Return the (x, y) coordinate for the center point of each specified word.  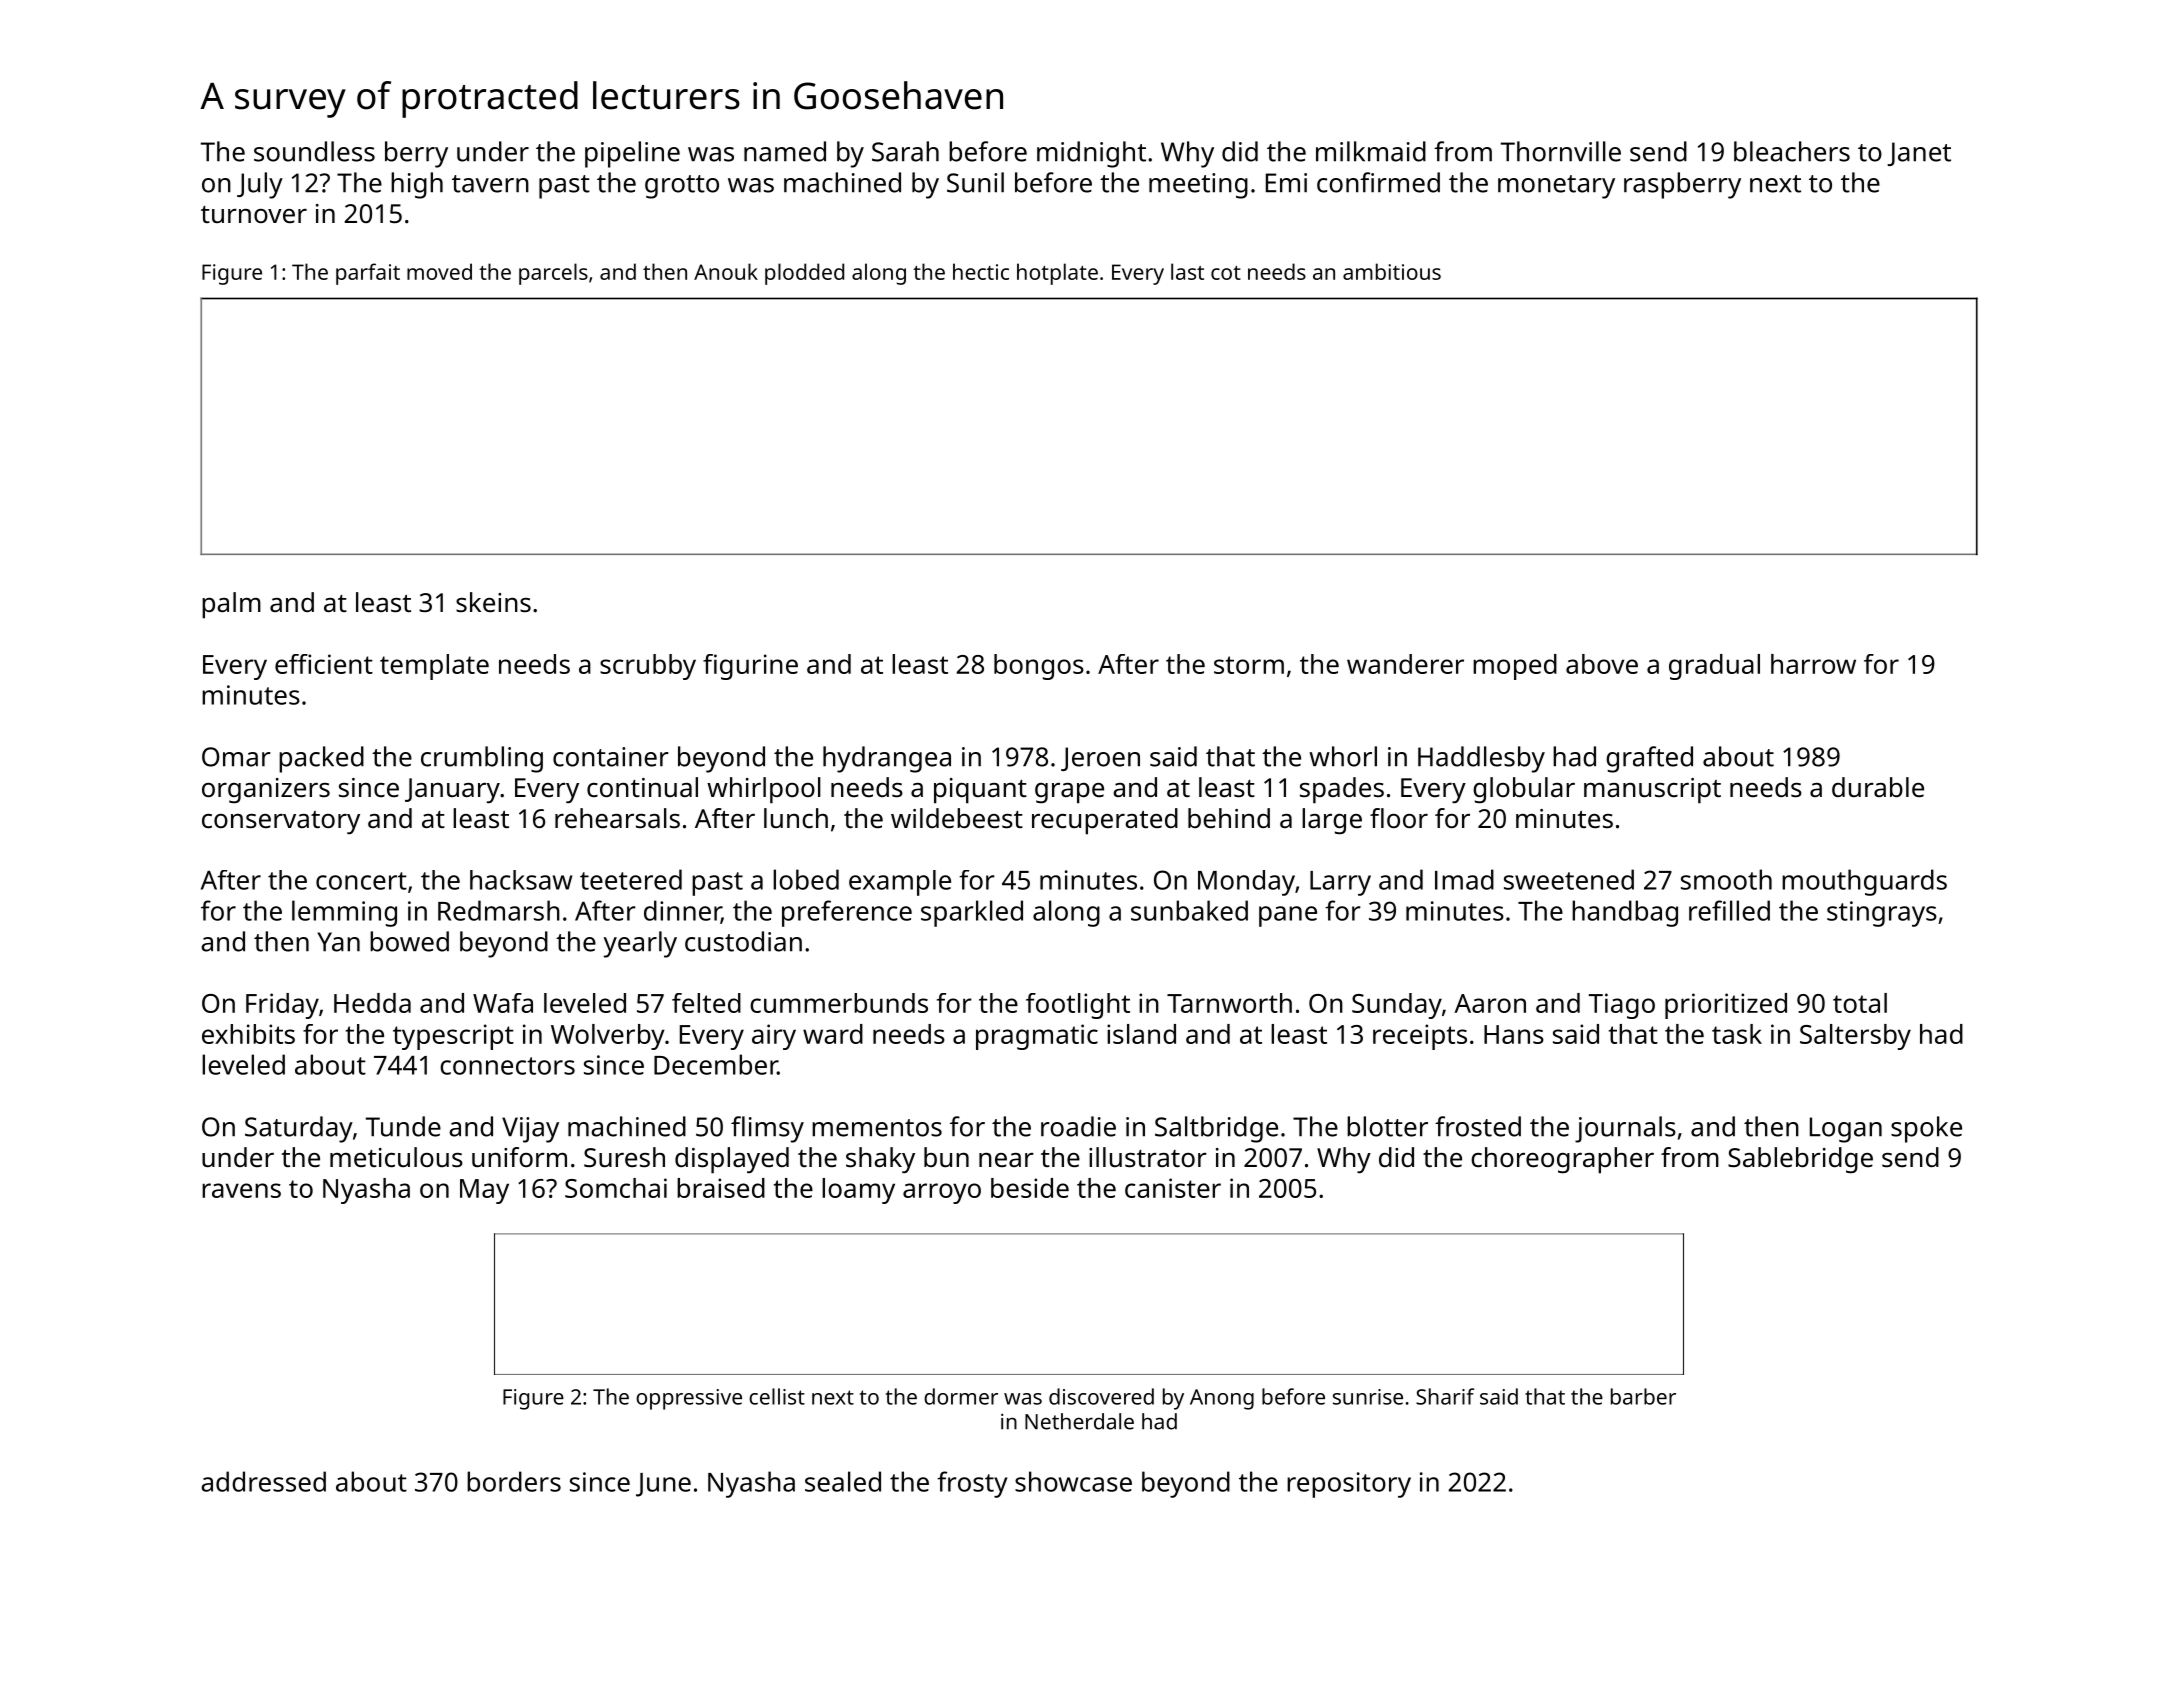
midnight (1091, 154)
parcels (553, 274)
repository (1349, 1485)
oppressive (689, 1399)
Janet (1919, 154)
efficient (324, 664)
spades (1342, 790)
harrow (1813, 664)
